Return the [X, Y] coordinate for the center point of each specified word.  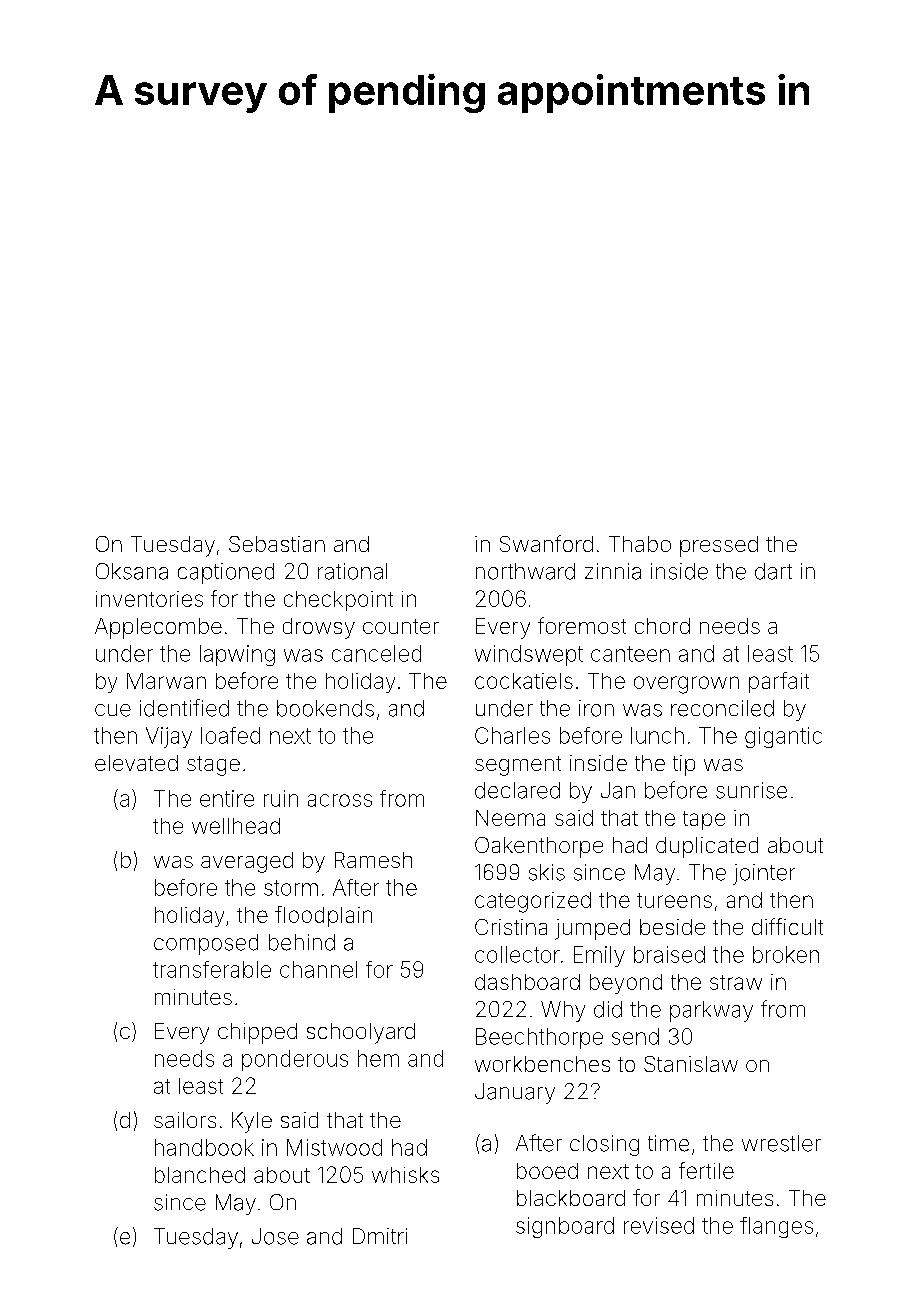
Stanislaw [691, 1064]
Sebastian [277, 544]
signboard [565, 1227]
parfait [779, 682]
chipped [257, 1033]
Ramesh [373, 860]
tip [684, 765]
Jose [275, 1236]
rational [352, 571]
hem [378, 1058]
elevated [136, 763]
